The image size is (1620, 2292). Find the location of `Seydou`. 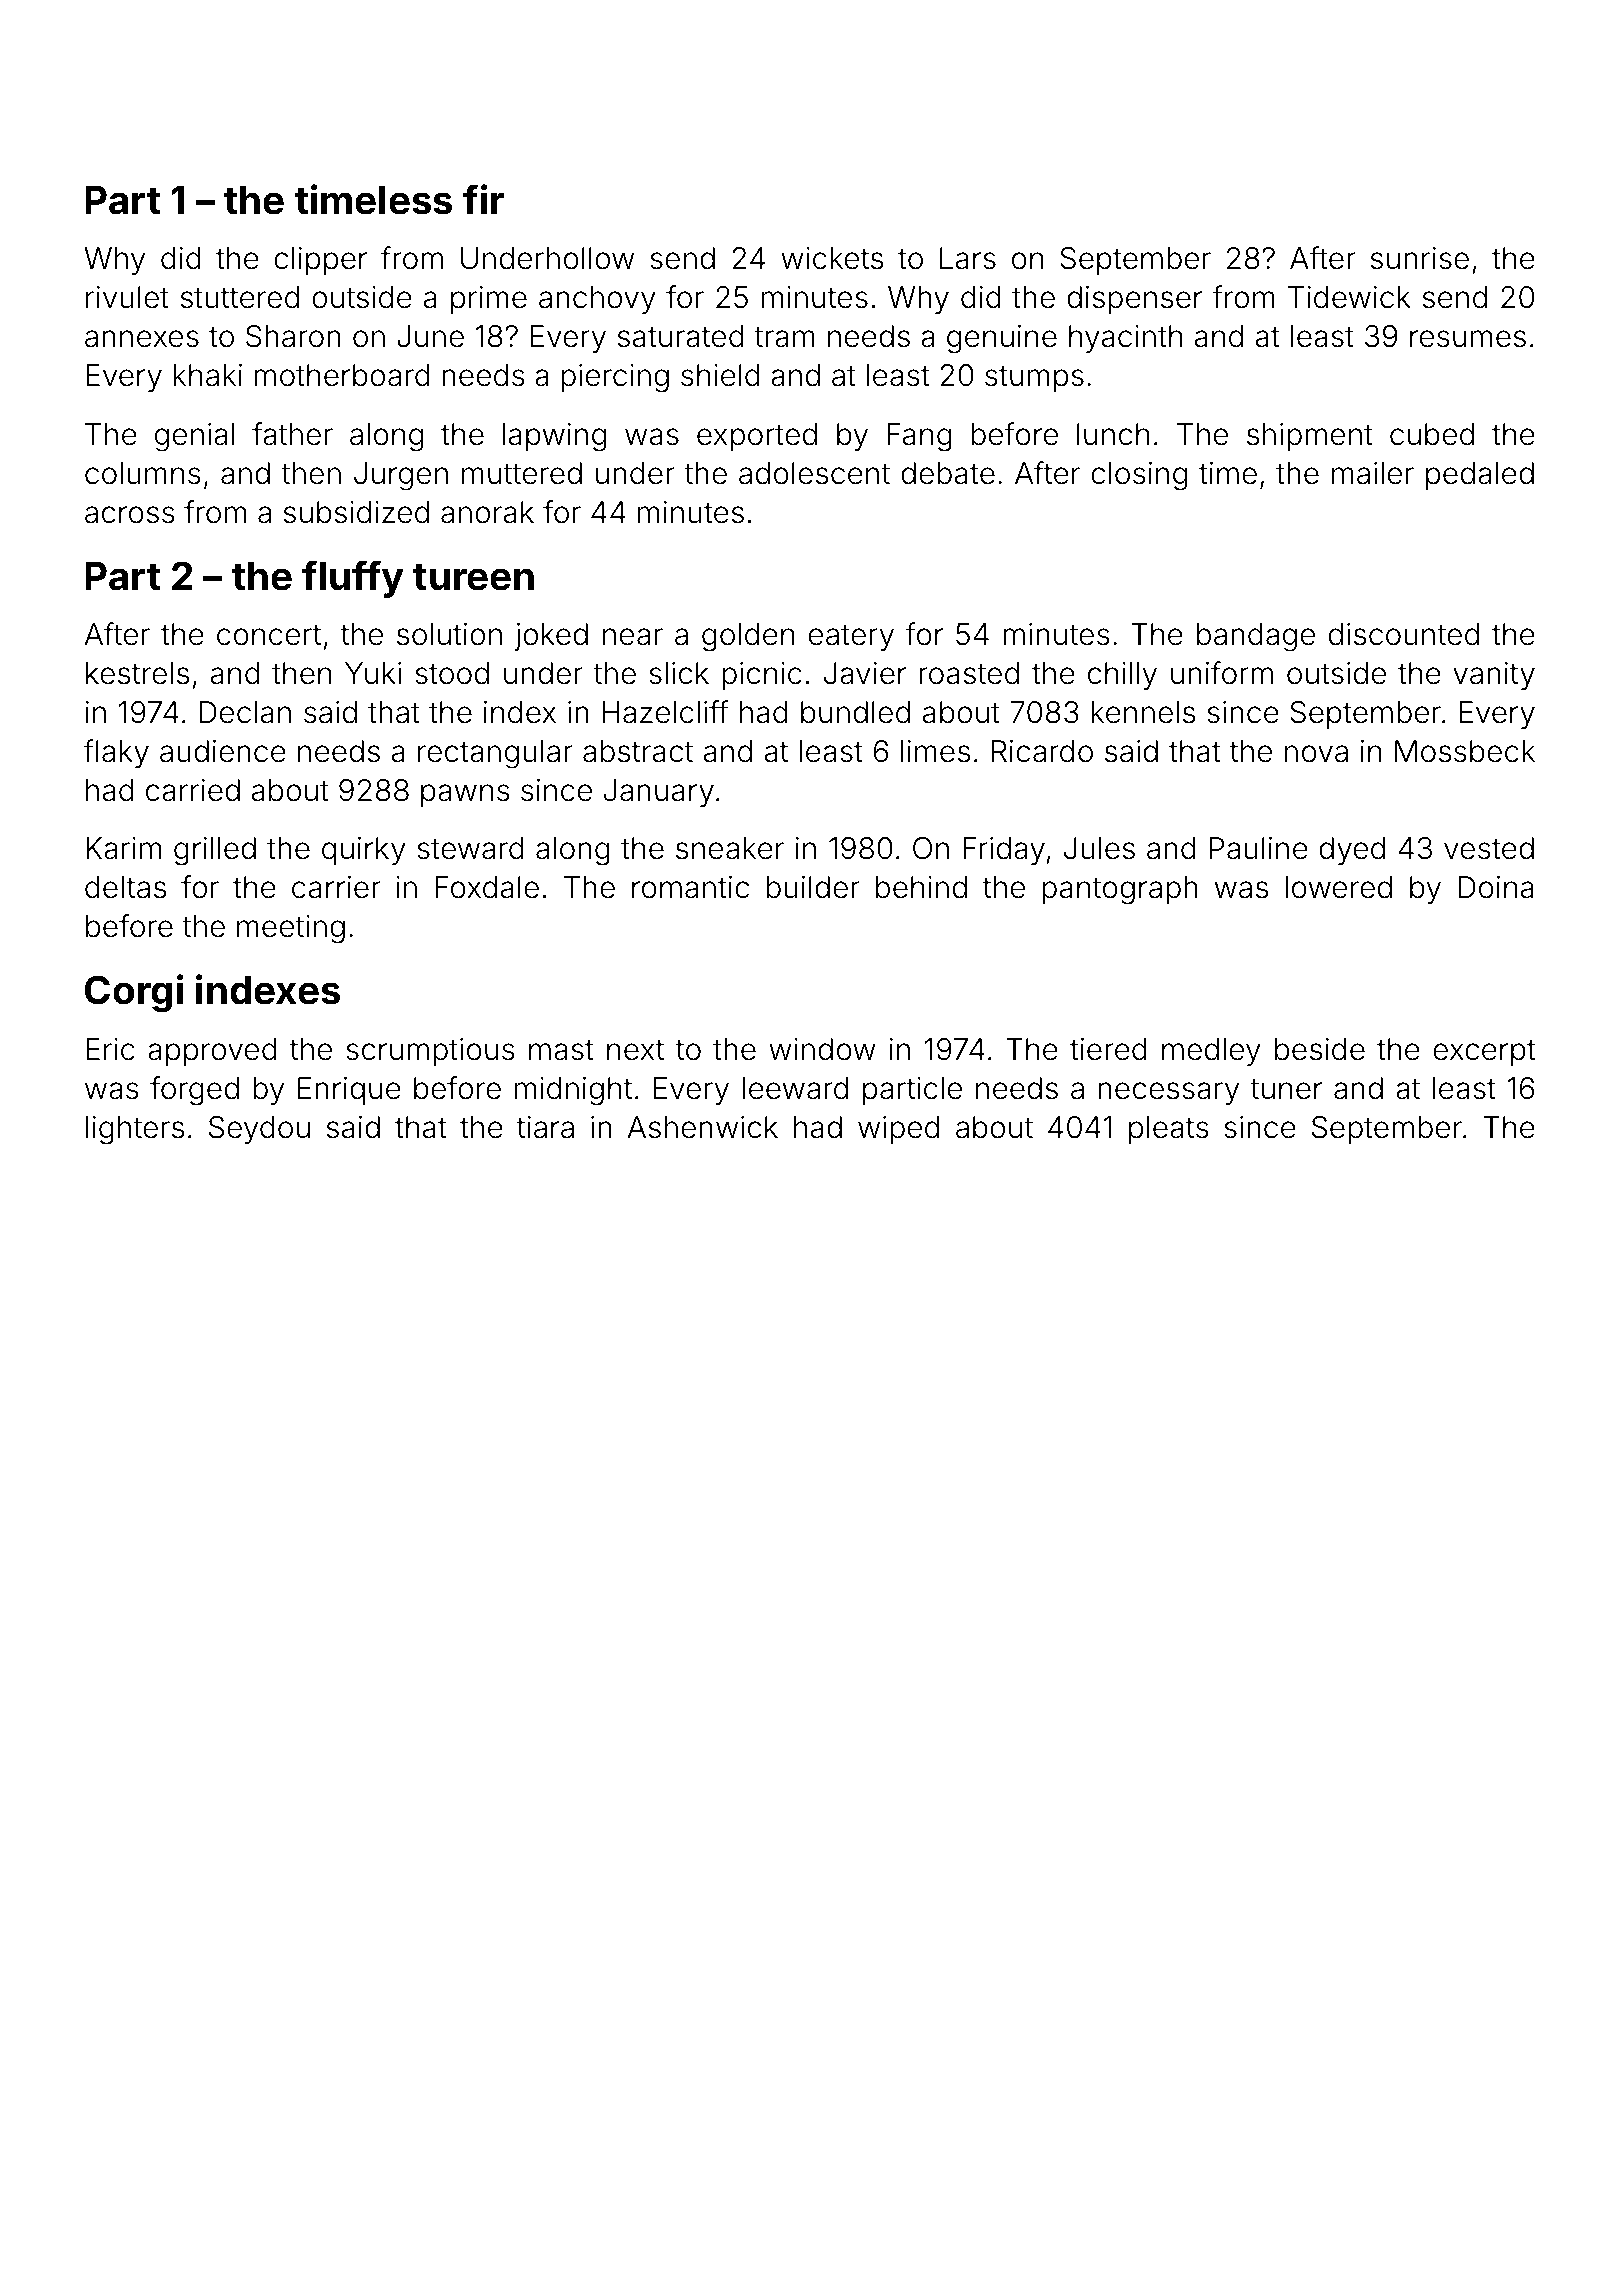

Seydou is located at coordinates (259, 1130).
